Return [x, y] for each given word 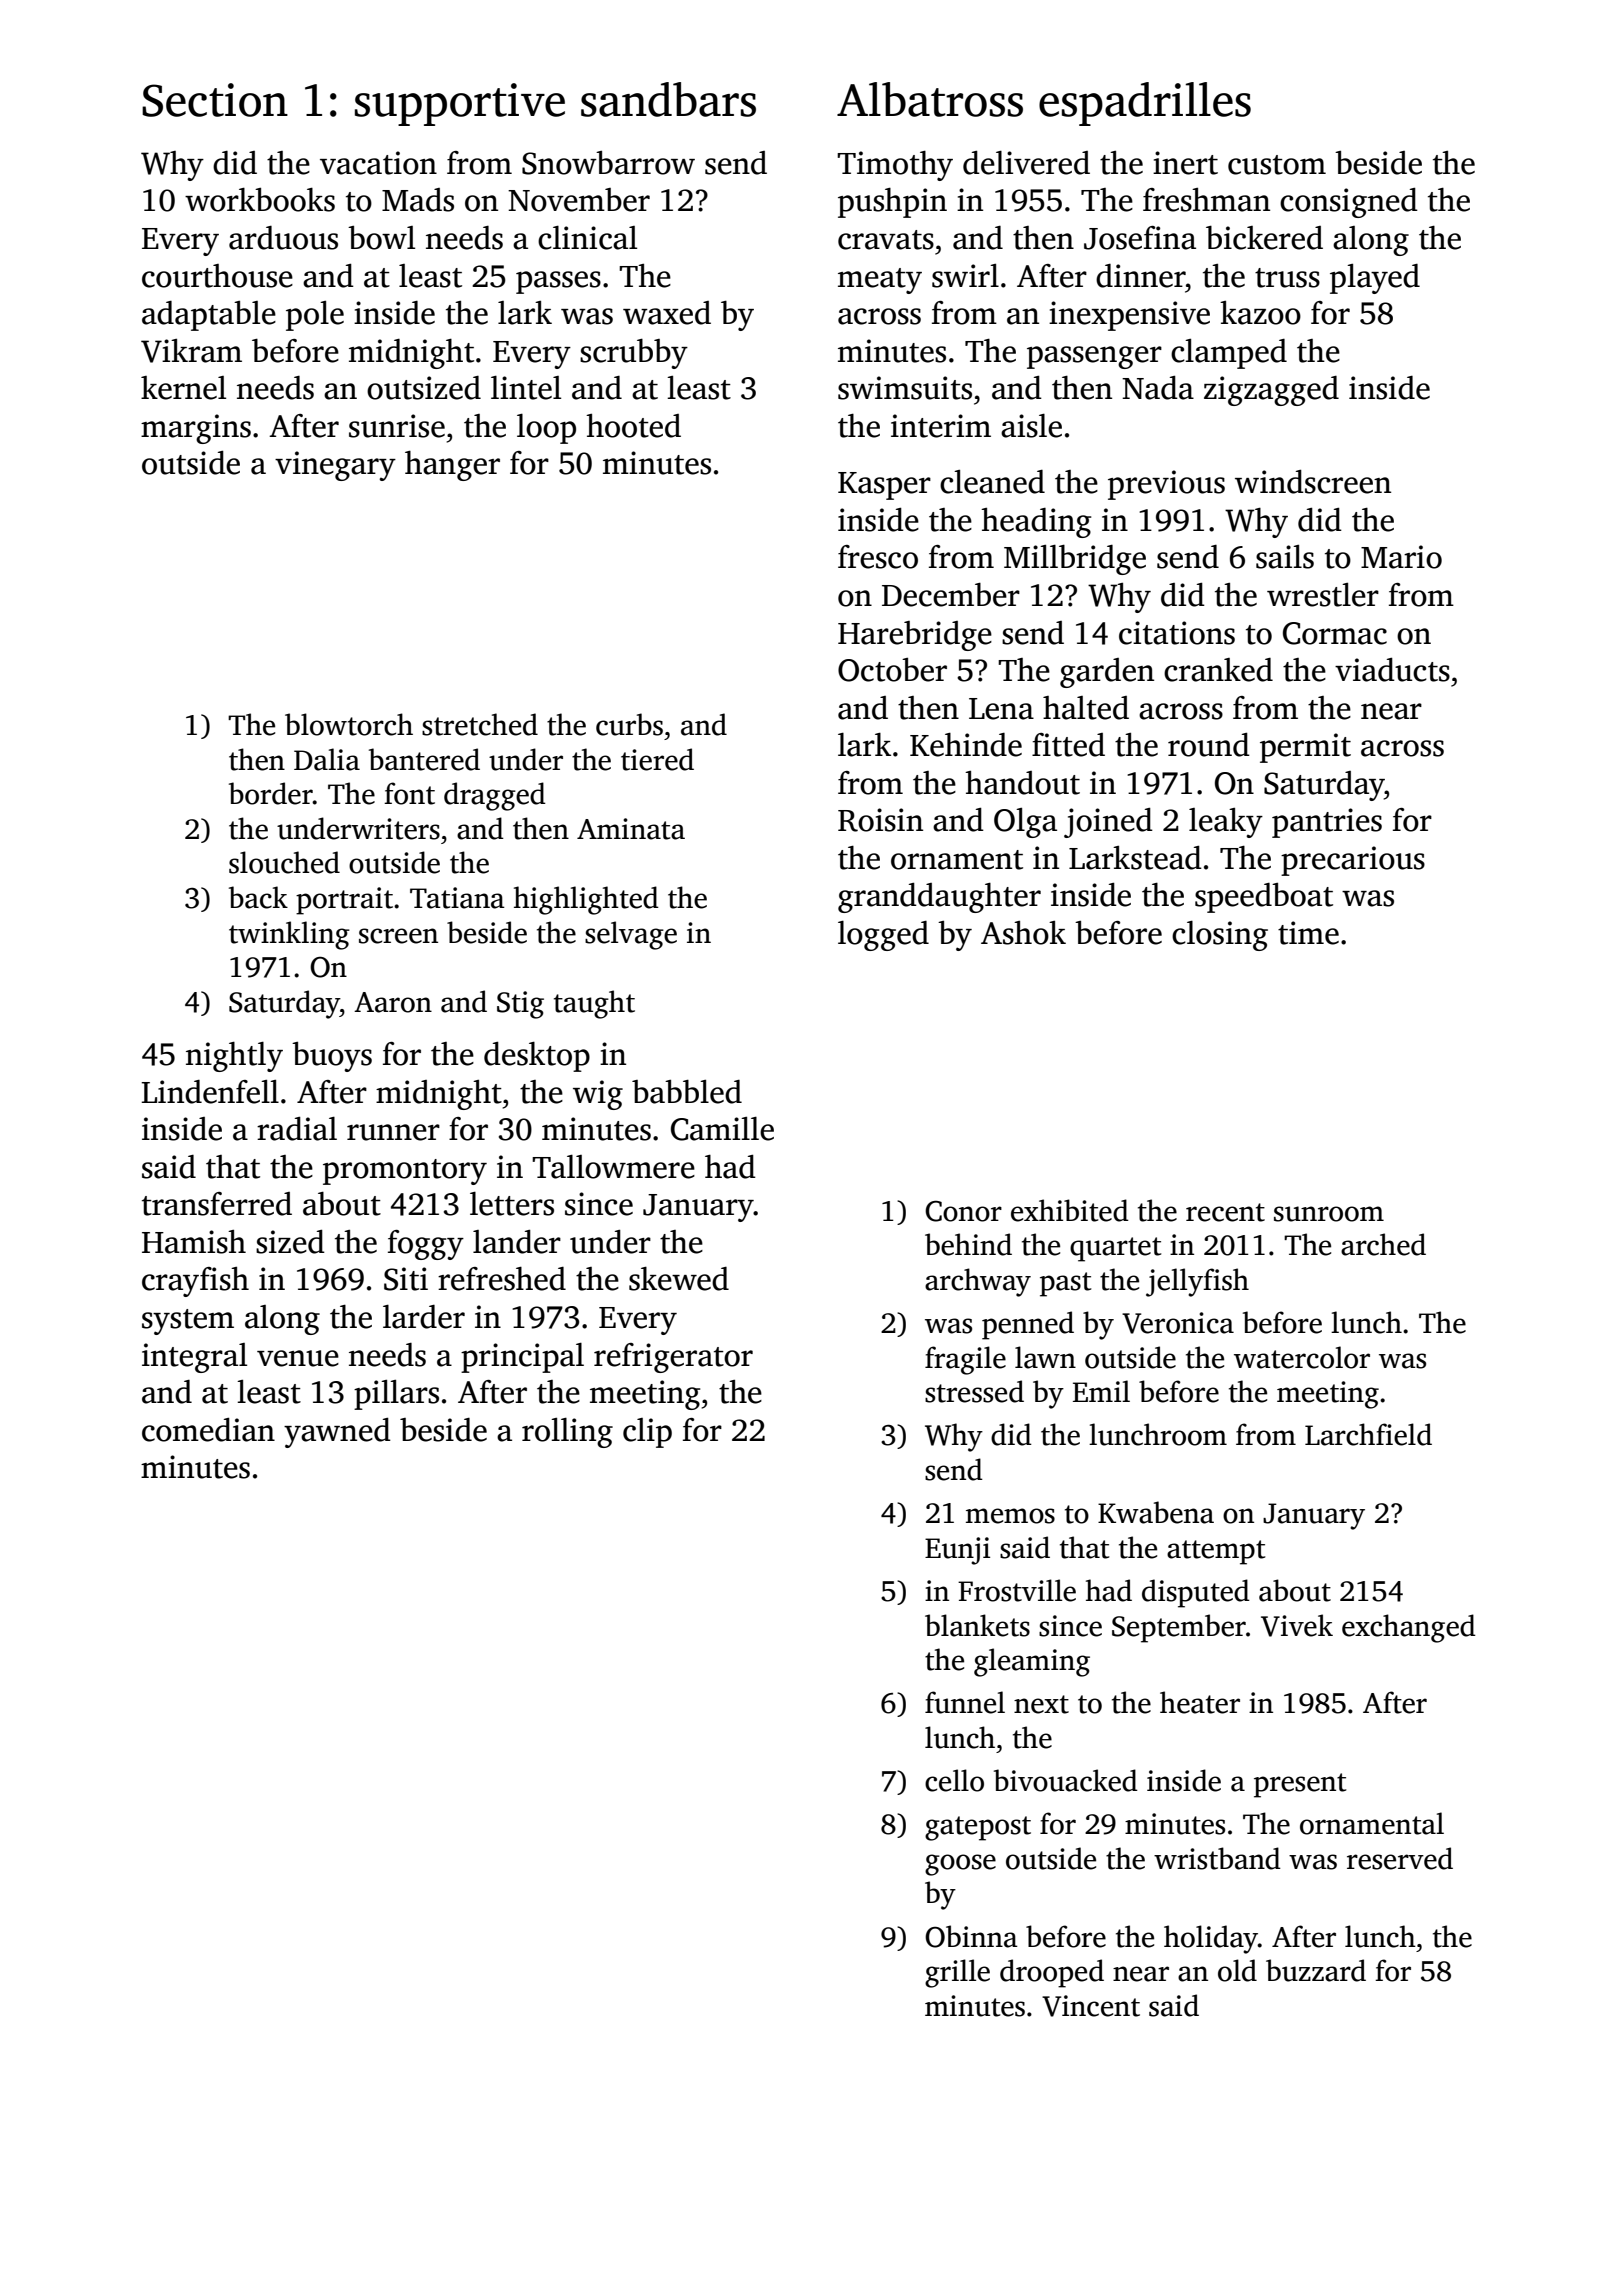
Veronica [1178, 1323]
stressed [974, 1391]
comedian [208, 1430]
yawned [337, 1433]
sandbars [668, 99]
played [1375, 279]
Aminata [631, 829]
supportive [460, 104]
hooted [633, 426]
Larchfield [1368, 1434]
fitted [1068, 745]
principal [522, 1358]
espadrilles [1145, 104]
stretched [480, 724]
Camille [722, 1129]
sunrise [397, 426]
